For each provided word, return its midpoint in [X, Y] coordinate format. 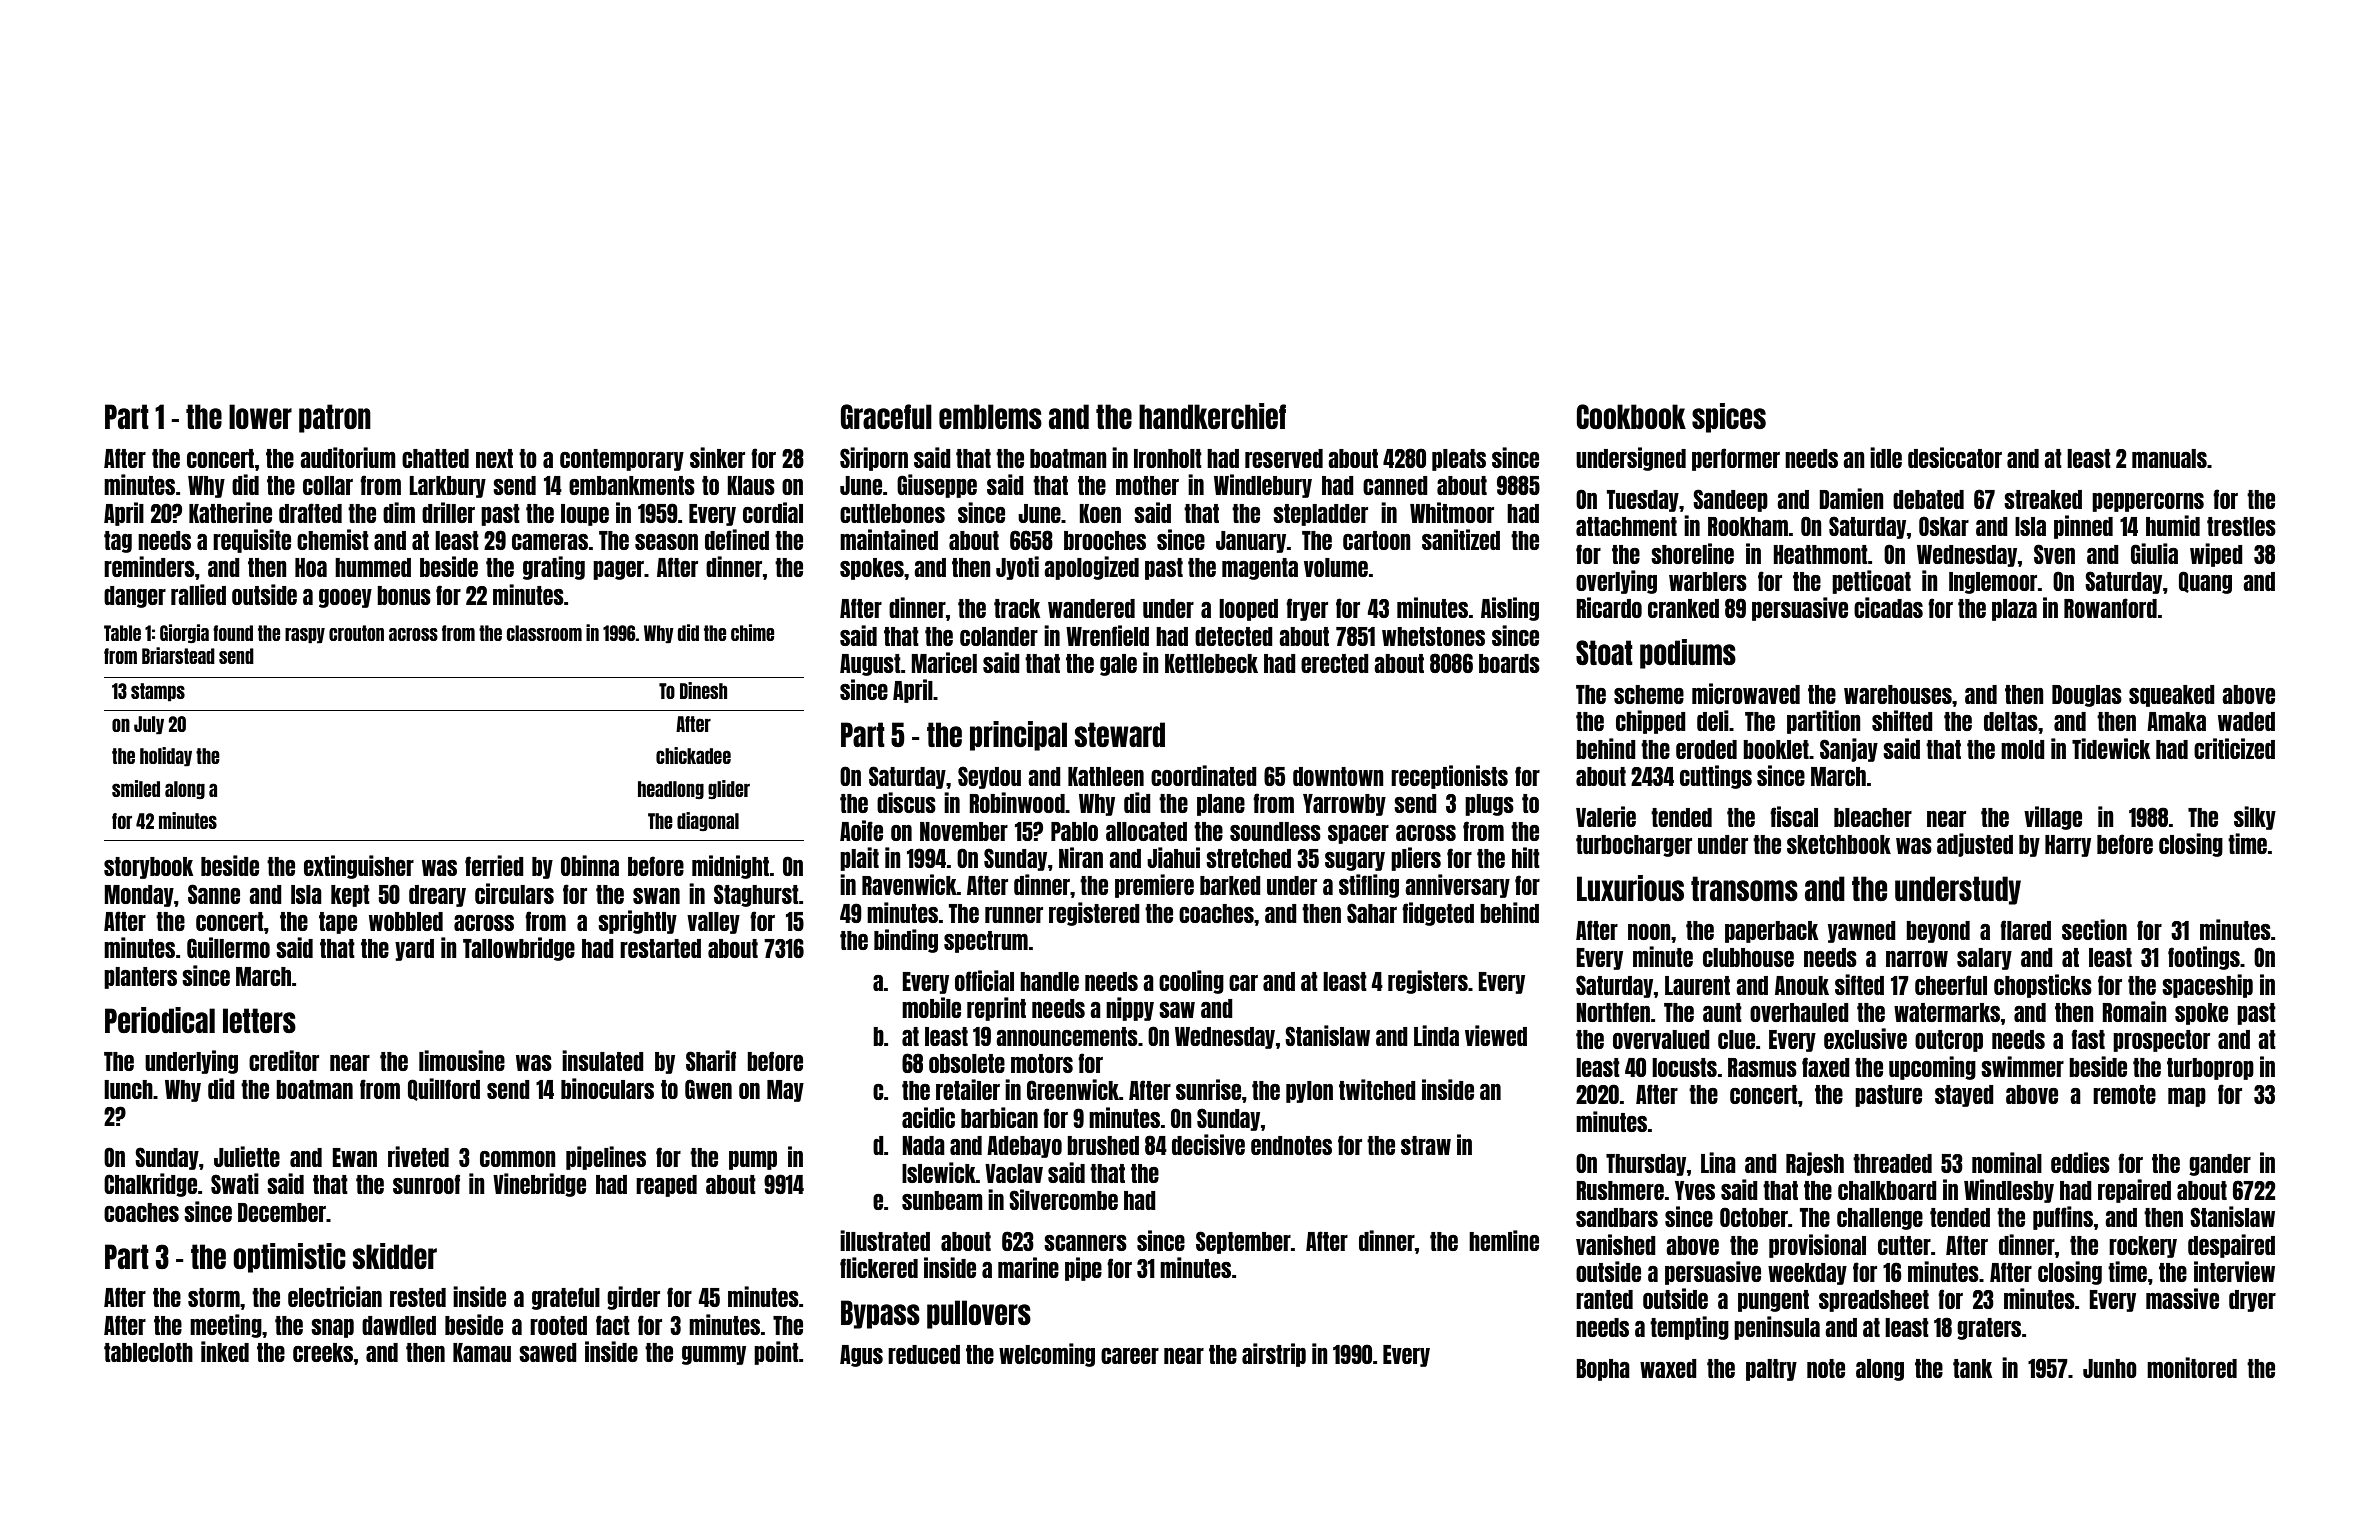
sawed [548, 1352]
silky [2255, 818]
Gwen [708, 1089]
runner [1014, 915]
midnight [730, 867]
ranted [1604, 1299]
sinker [717, 457]
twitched [1377, 1089]
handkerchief [1212, 416]
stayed [1964, 1096]
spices [1729, 418]
